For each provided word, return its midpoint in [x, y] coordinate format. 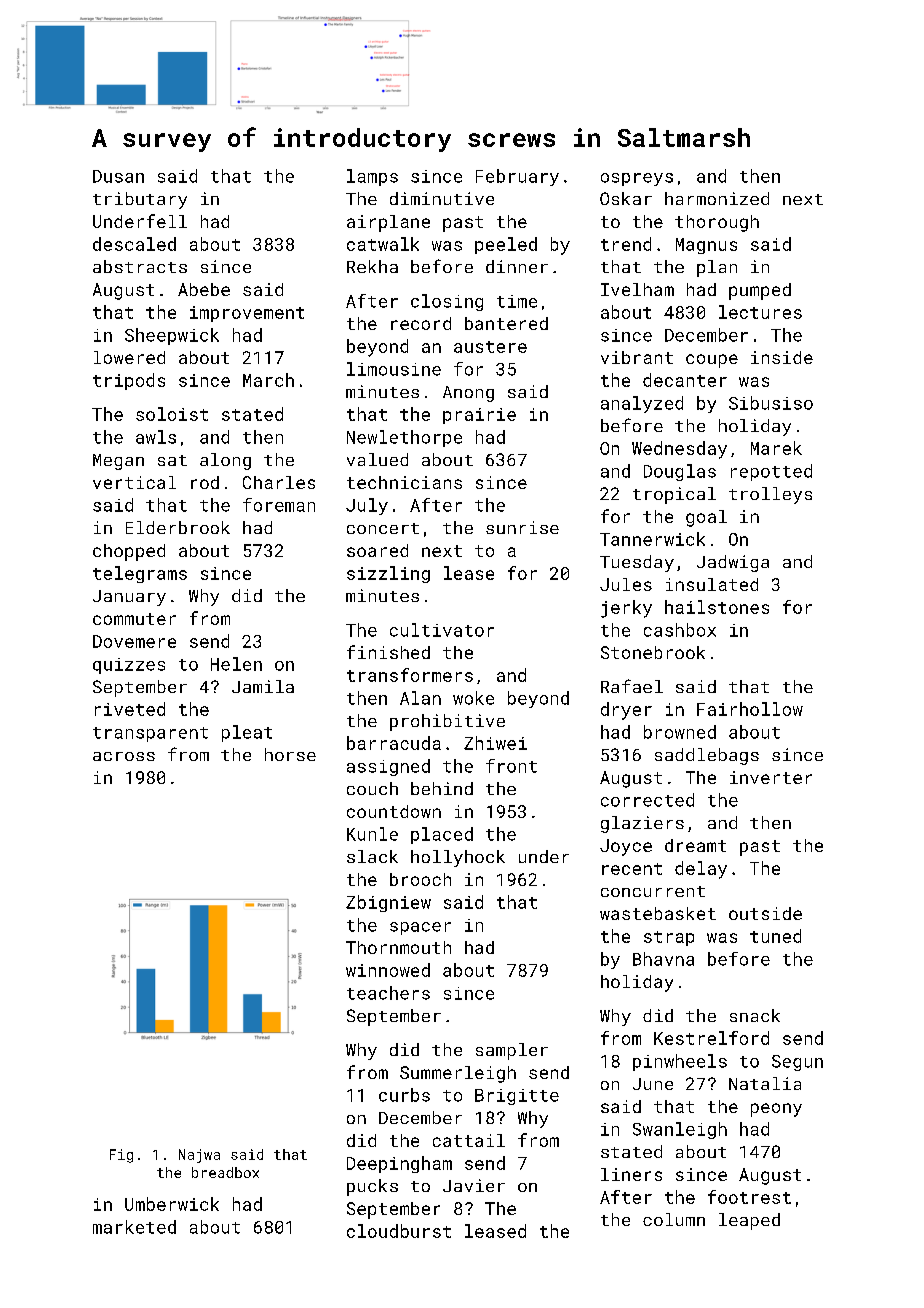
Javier [474, 1185]
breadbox [225, 1172]
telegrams [140, 574]
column [674, 1219]
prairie [479, 416]
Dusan [118, 176]
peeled [506, 245]
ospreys [637, 179]
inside [782, 357]
